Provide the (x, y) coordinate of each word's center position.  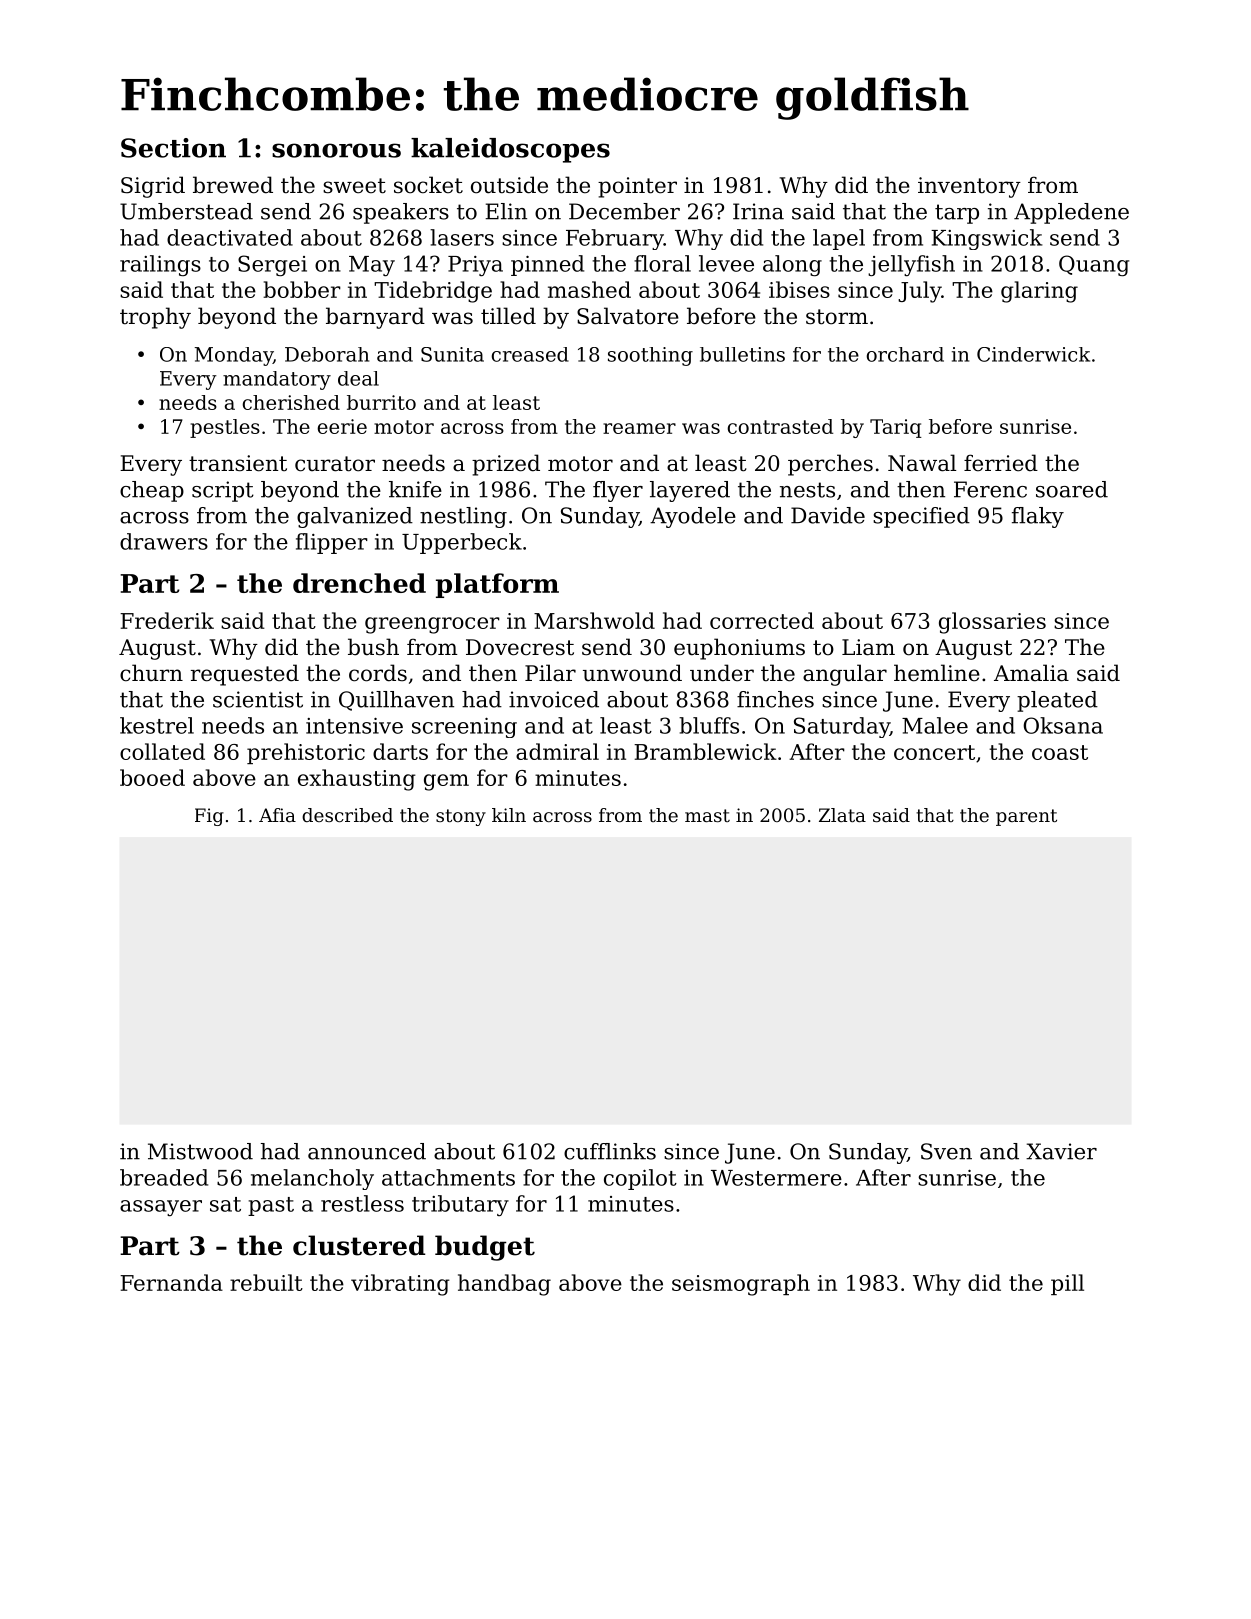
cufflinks (610, 1151)
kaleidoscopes (510, 150)
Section (173, 148)
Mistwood (200, 1151)
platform (497, 585)
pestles (225, 428)
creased (530, 354)
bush (373, 647)
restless (362, 1203)
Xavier (1061, 1151)
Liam (868, 647)
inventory (969, 187)
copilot (640, 1179)
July (919, 292)
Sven (946, 1151)
